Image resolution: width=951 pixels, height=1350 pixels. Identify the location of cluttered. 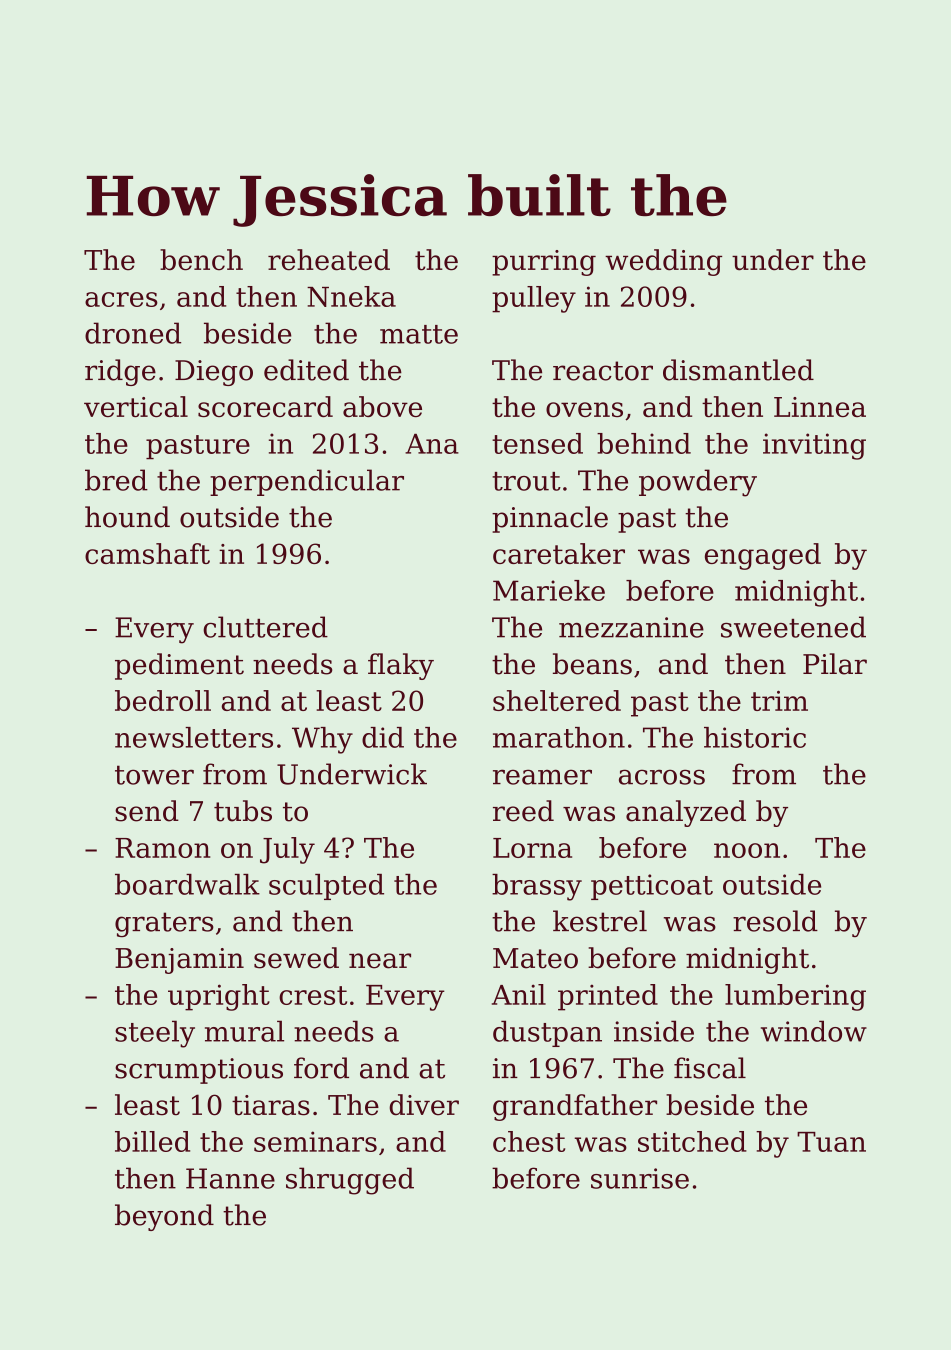
(265, 627).
